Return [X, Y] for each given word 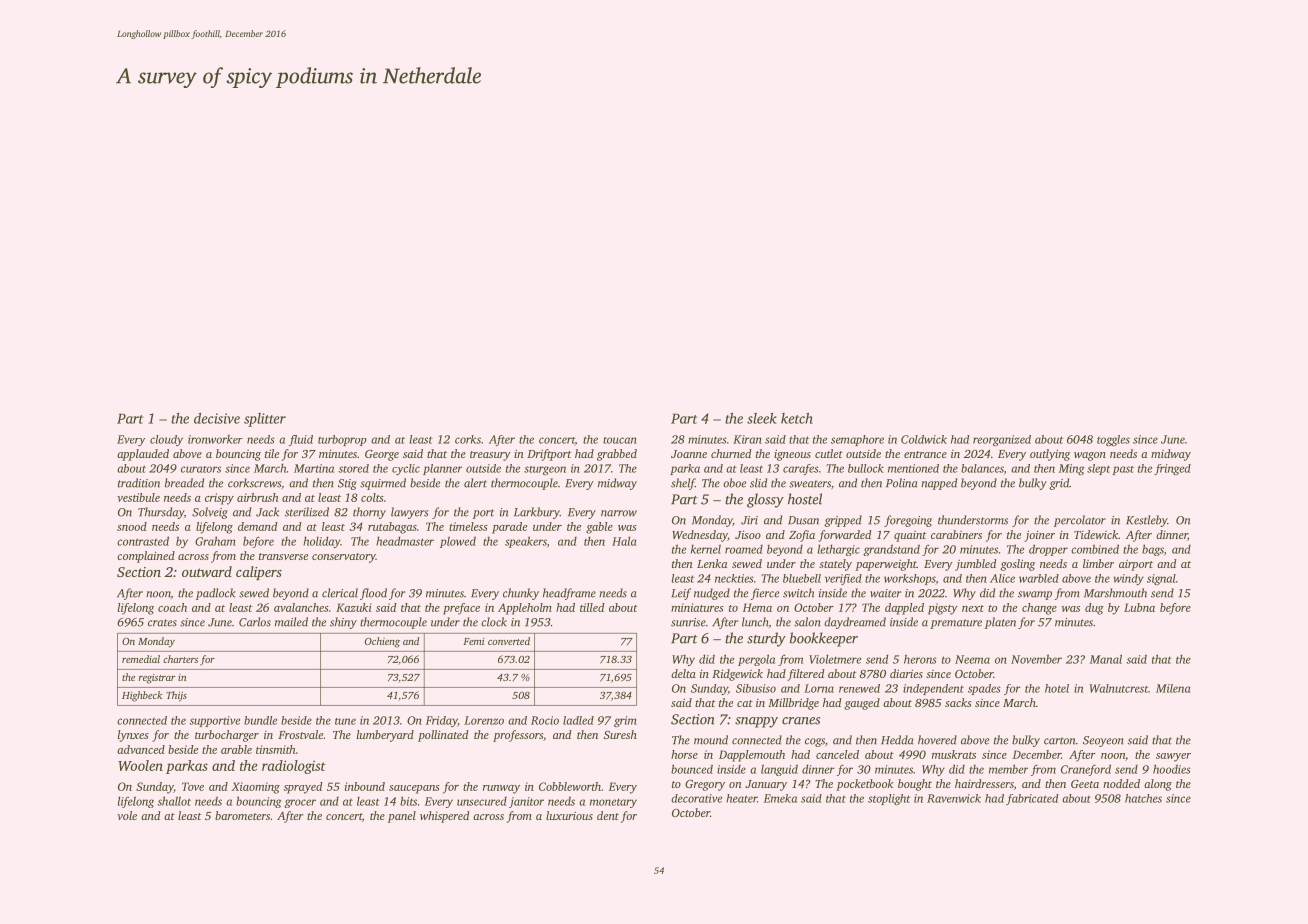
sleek [762, 418]
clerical [340, 593]
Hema [757, 607]
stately [835, 565]
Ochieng [382, 642]
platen [1000, 623]
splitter [265, 420]
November [1036, 659]
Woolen [140, 765]
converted [509, 641]
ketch [797, 418]
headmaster [405, 541]
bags [1153, 550]
